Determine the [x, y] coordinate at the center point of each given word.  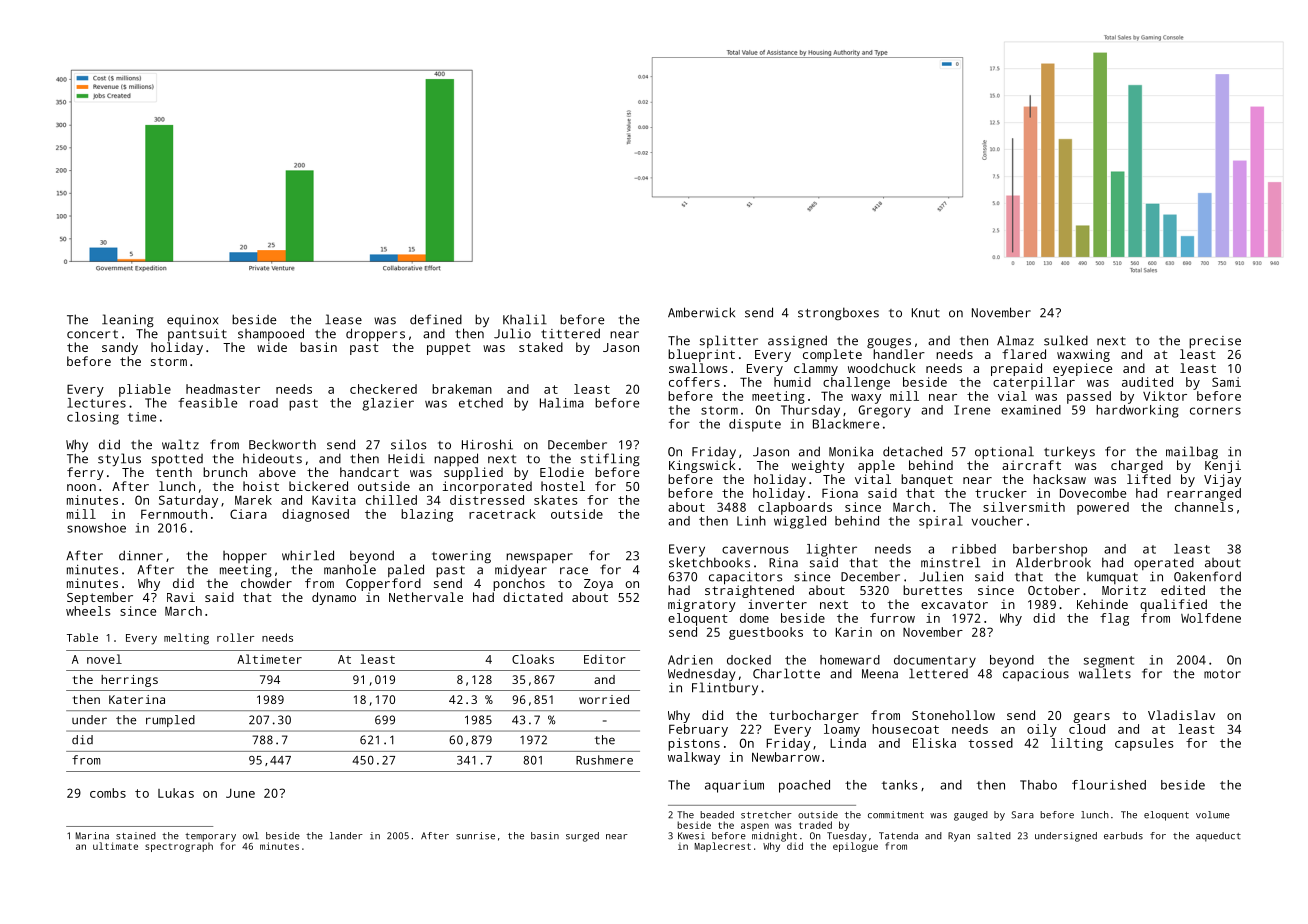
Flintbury [725, 688]
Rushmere [604, 760]
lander [346, 836]
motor [1222, 674]
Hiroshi [487, 444]
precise [1215, 342]
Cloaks [533, 659]
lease [343, 319]
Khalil [525, 319]
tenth [174, 472]
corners [1215, 411]
